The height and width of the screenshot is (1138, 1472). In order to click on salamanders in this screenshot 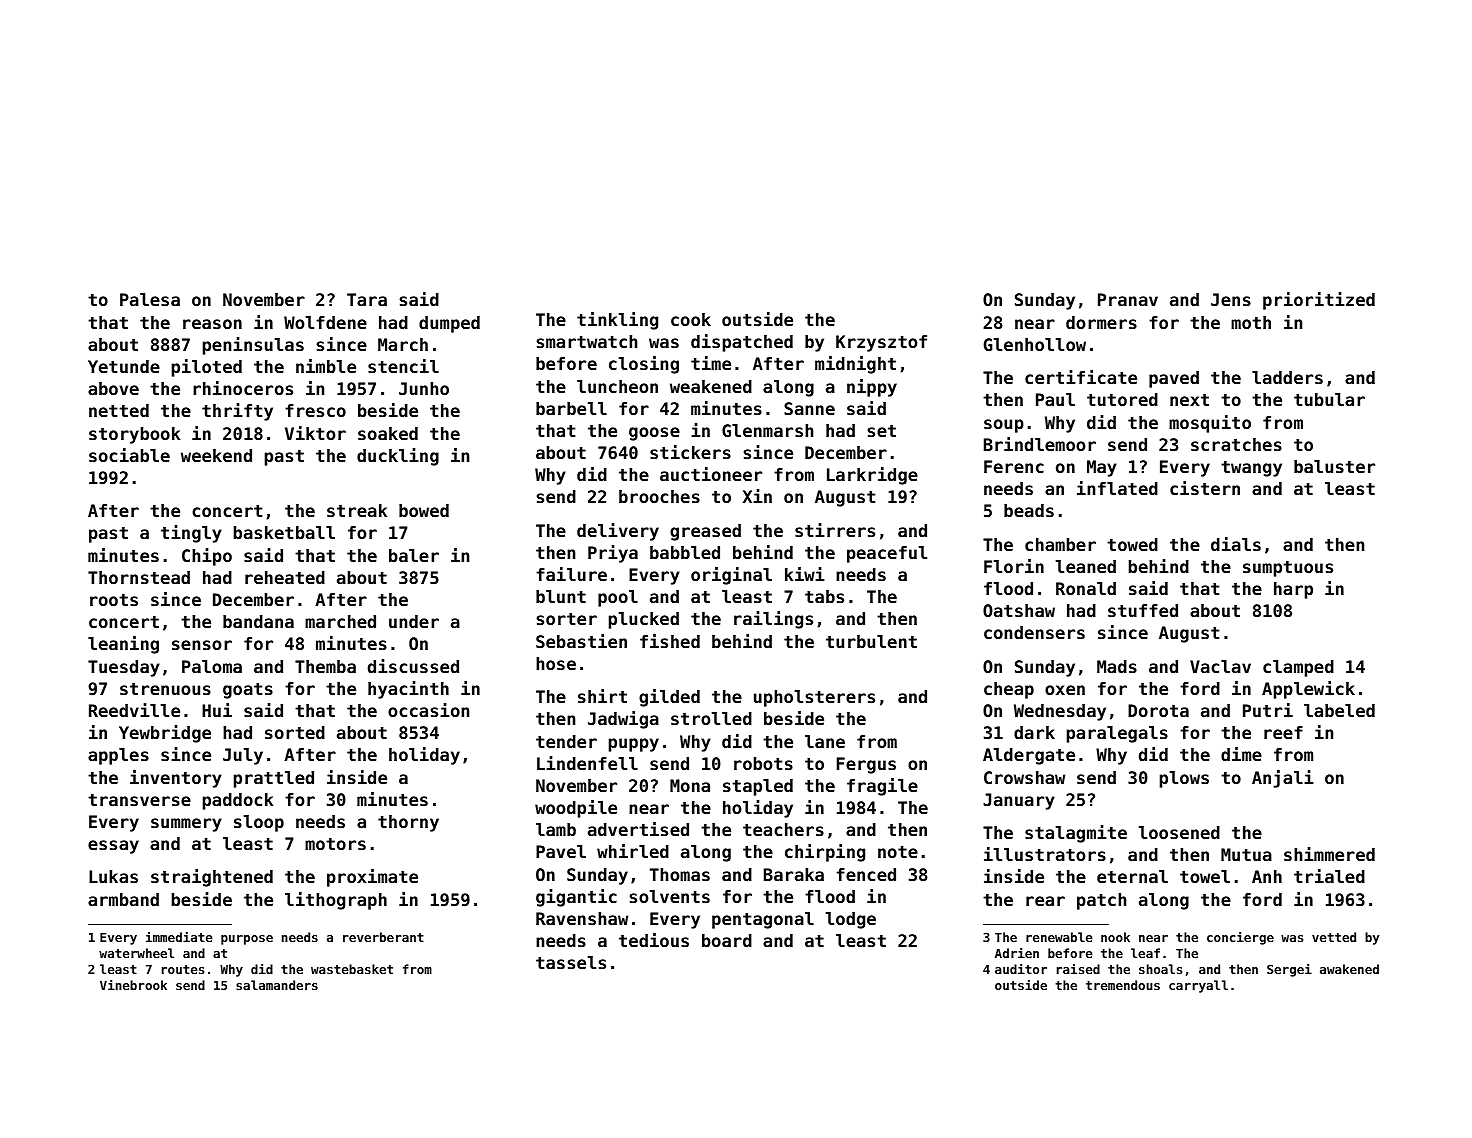, I will do `click(277, 985)`.
